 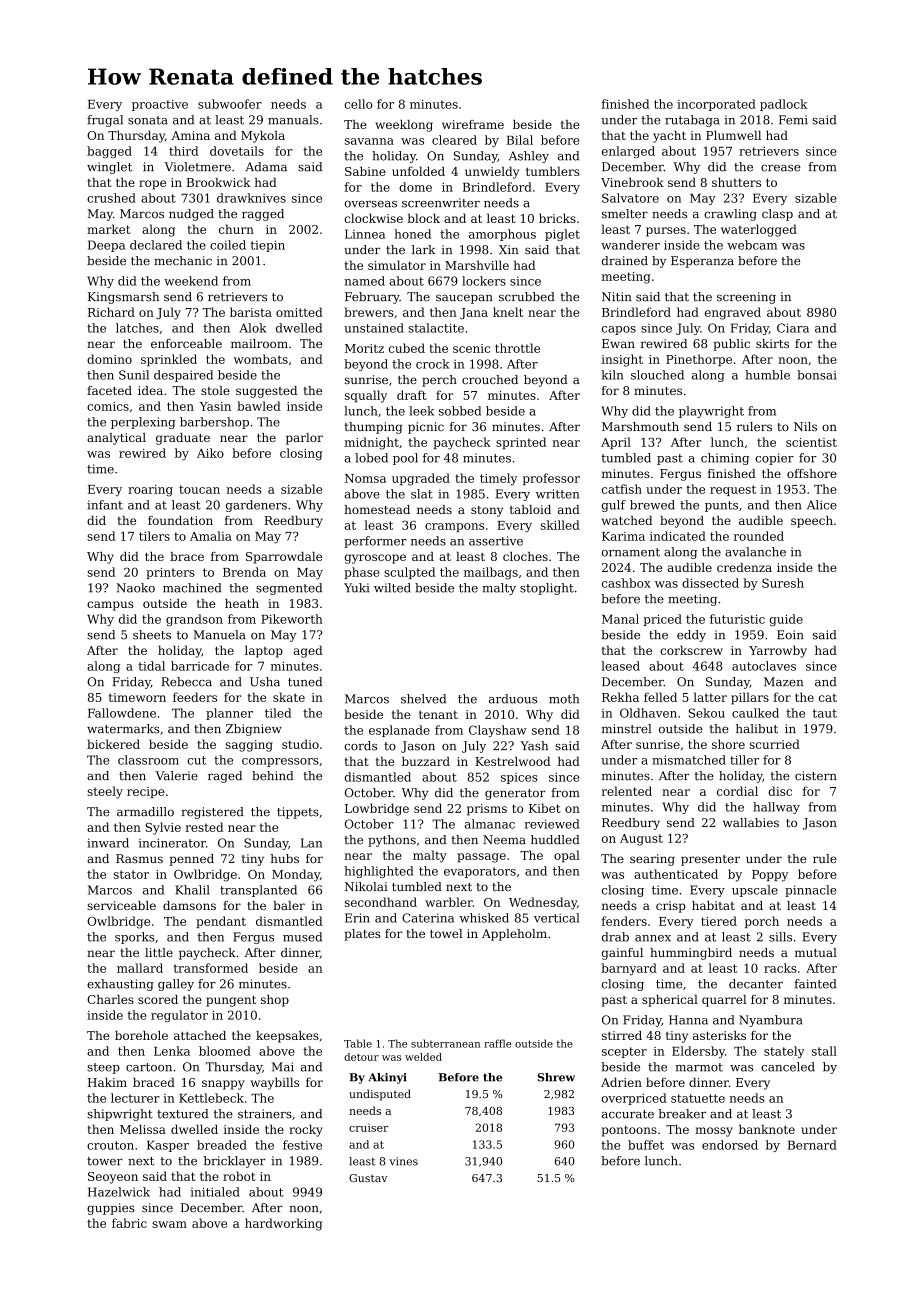 I want to click on vines, so click(x=403, y=1161).
